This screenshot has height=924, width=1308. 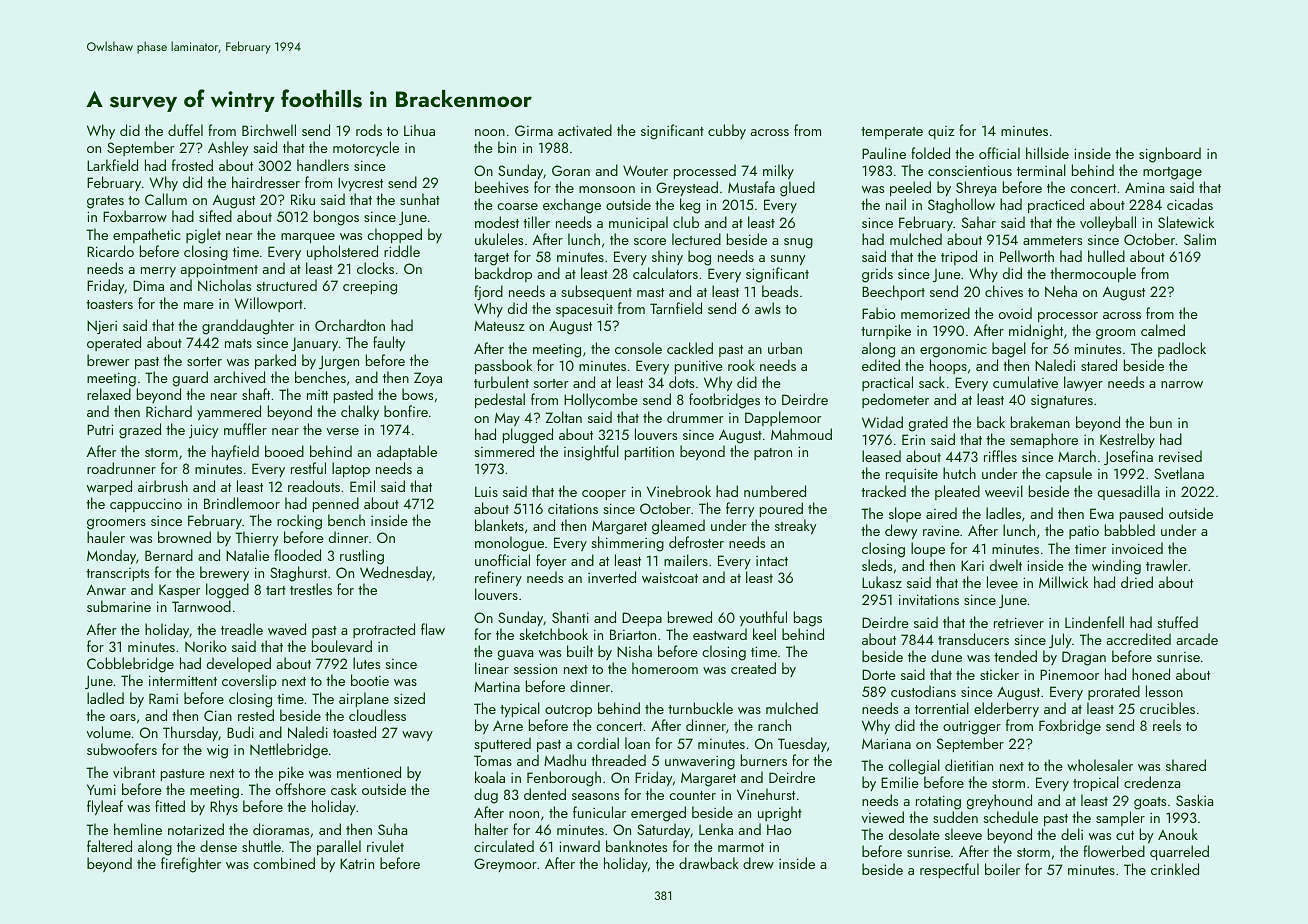 What do you see at coordinates (1072, 834) in the screenshot?
I see `deli` at bounding box center [1072, 834].
